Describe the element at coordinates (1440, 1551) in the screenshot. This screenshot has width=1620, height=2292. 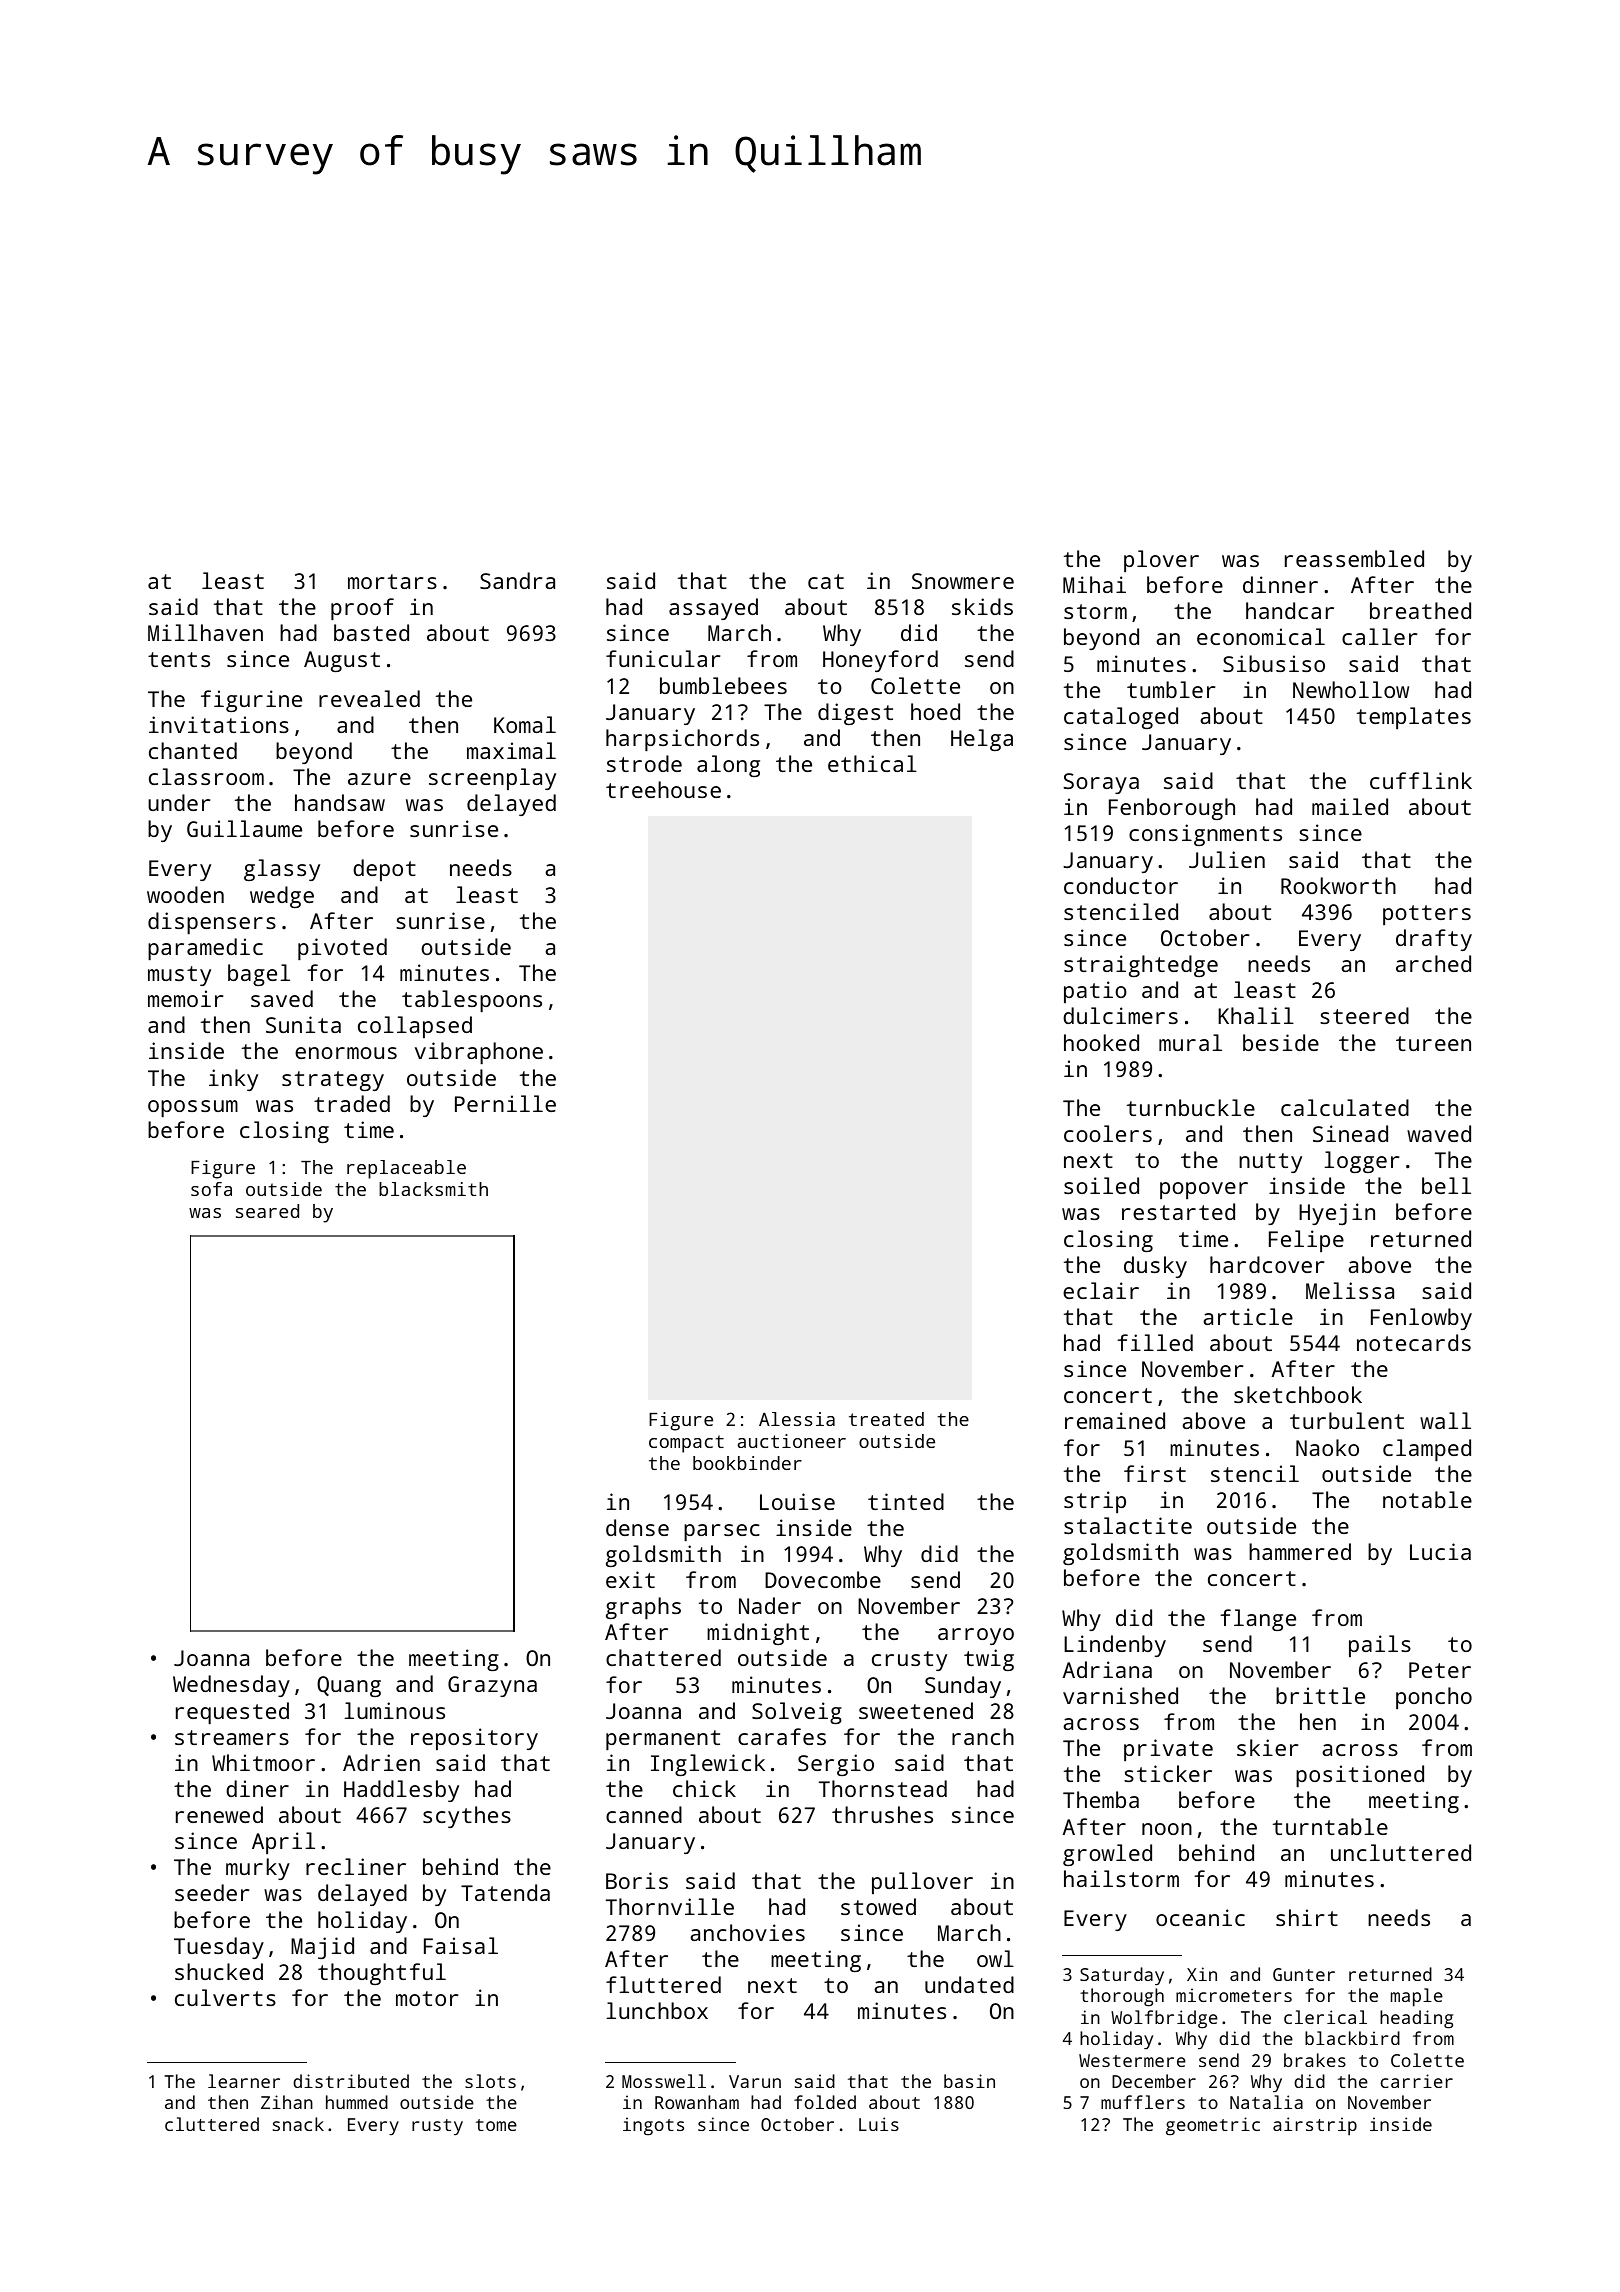
I see `Lucia` at that location.
